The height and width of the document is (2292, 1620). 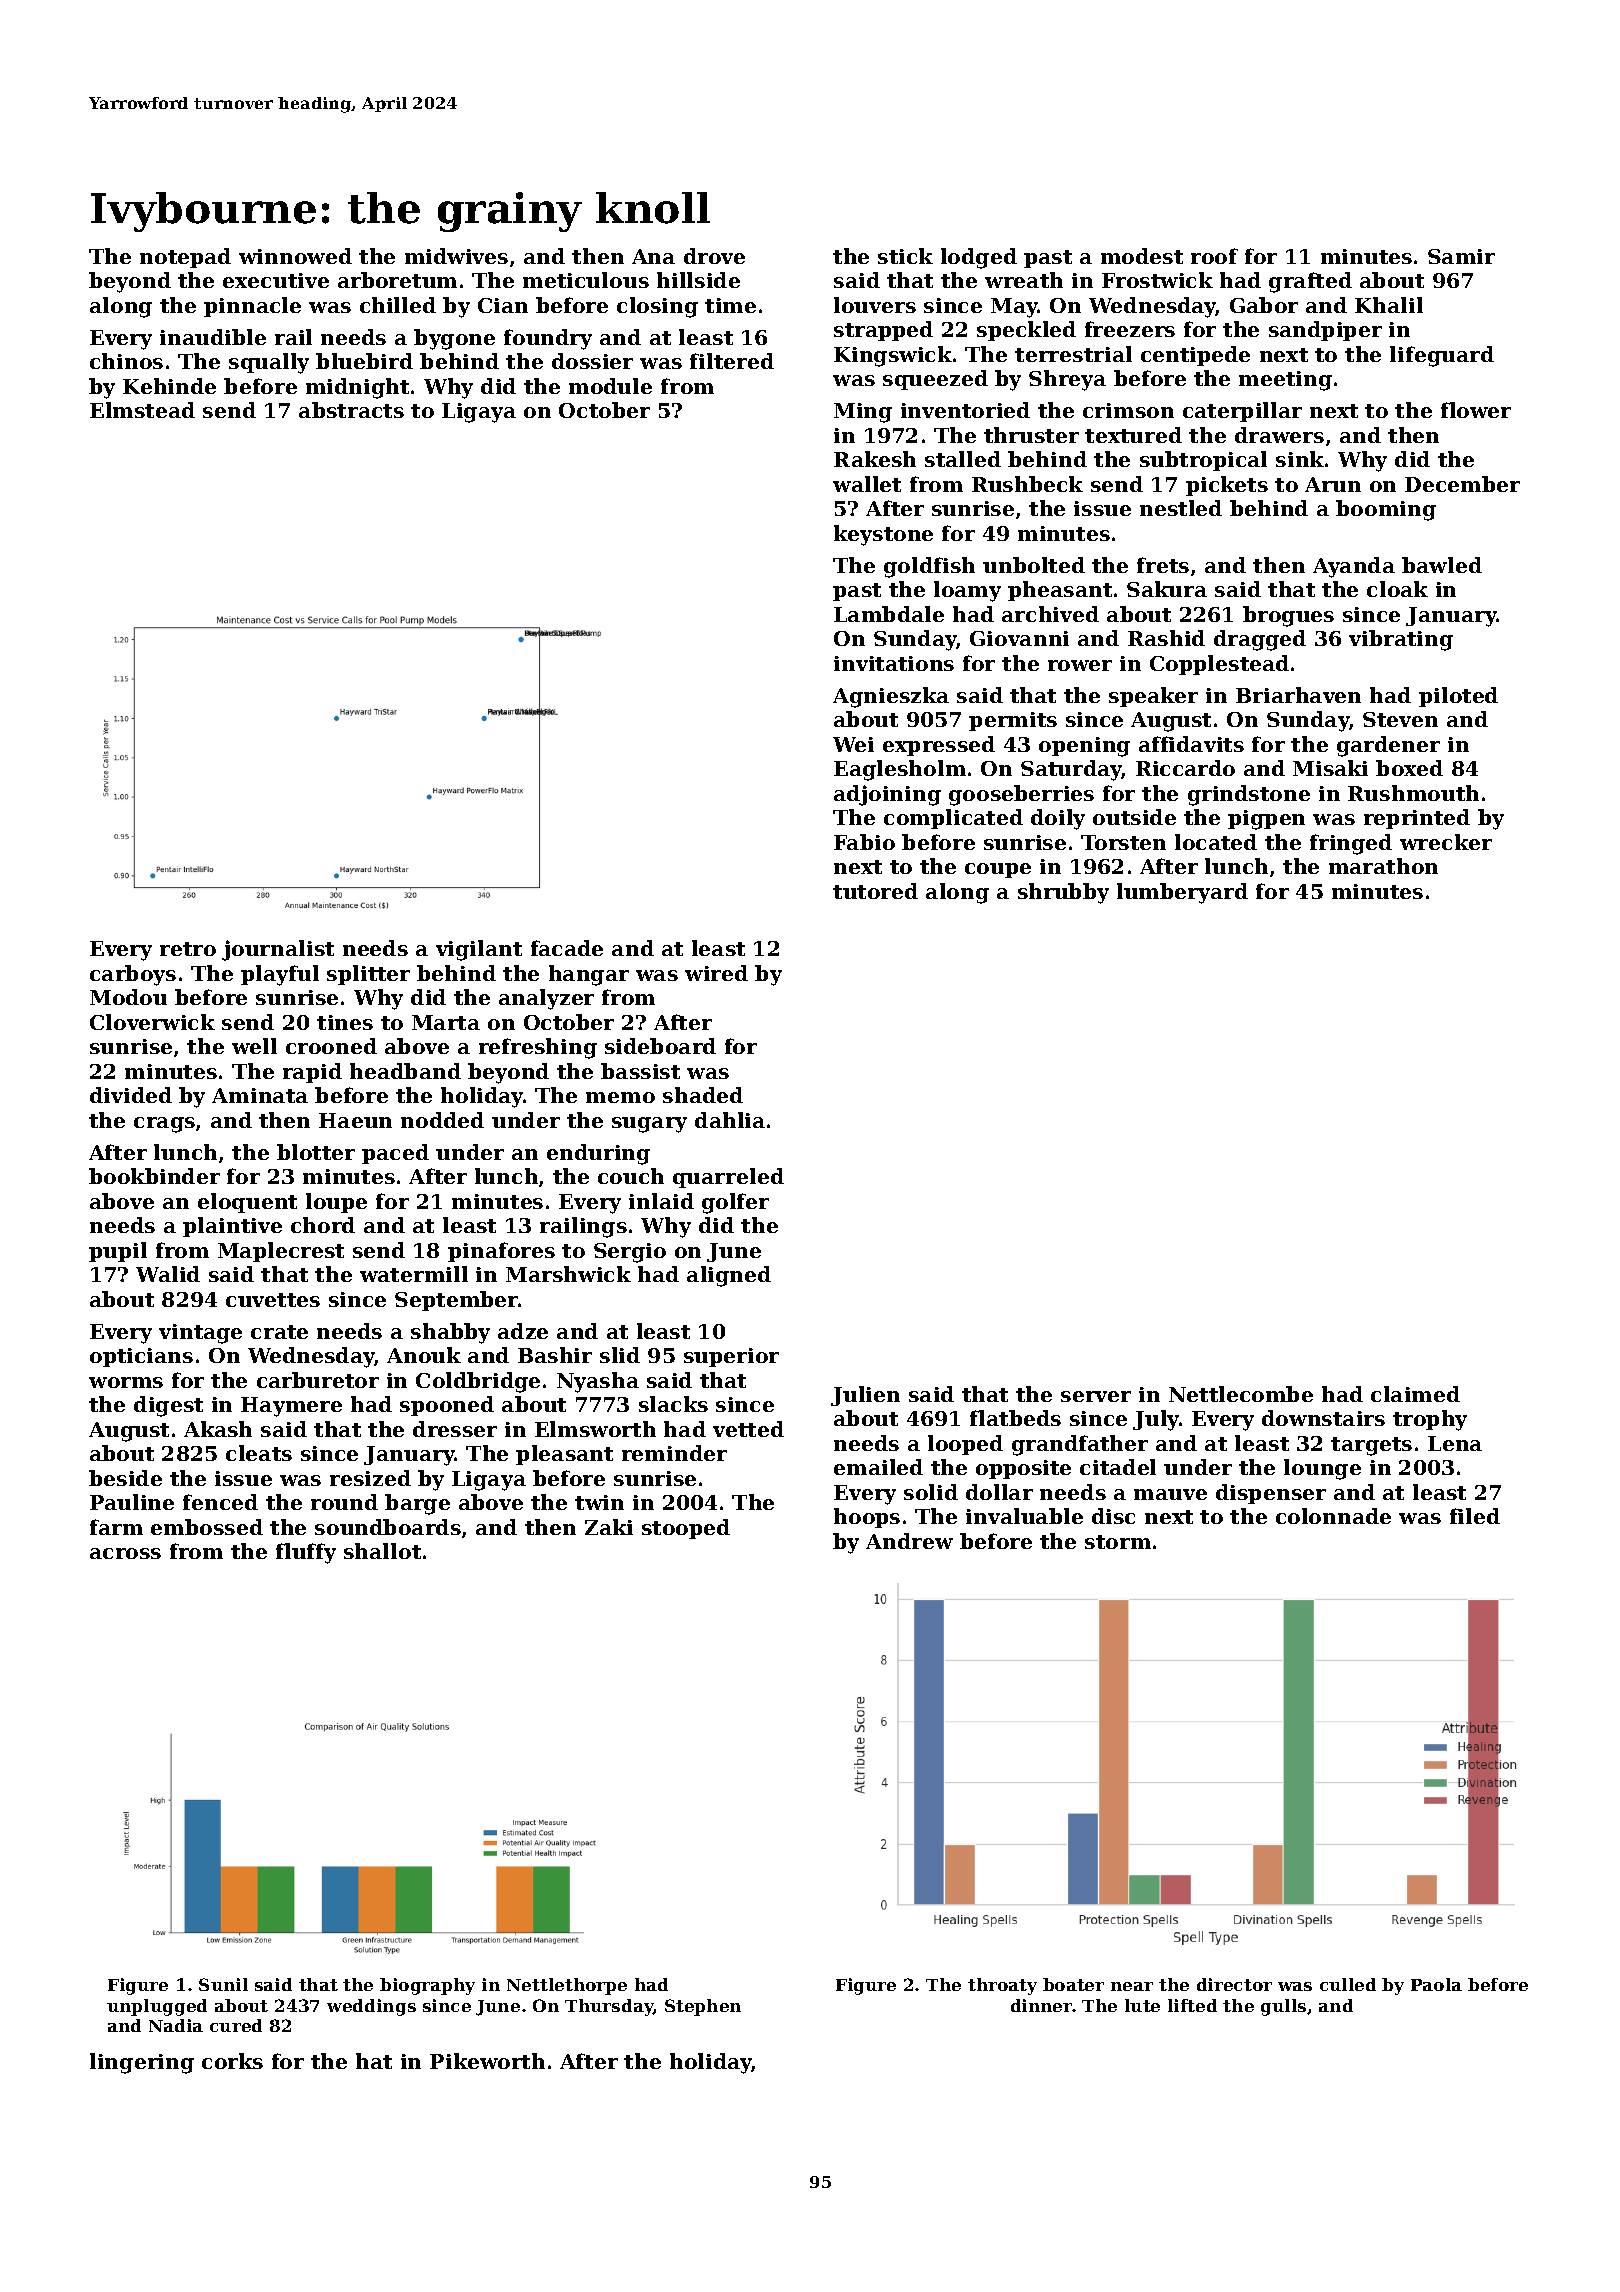 What do you see at coordinates (351, 410) in the document?
I see `abstracts` at bounding box center [351, 410].
